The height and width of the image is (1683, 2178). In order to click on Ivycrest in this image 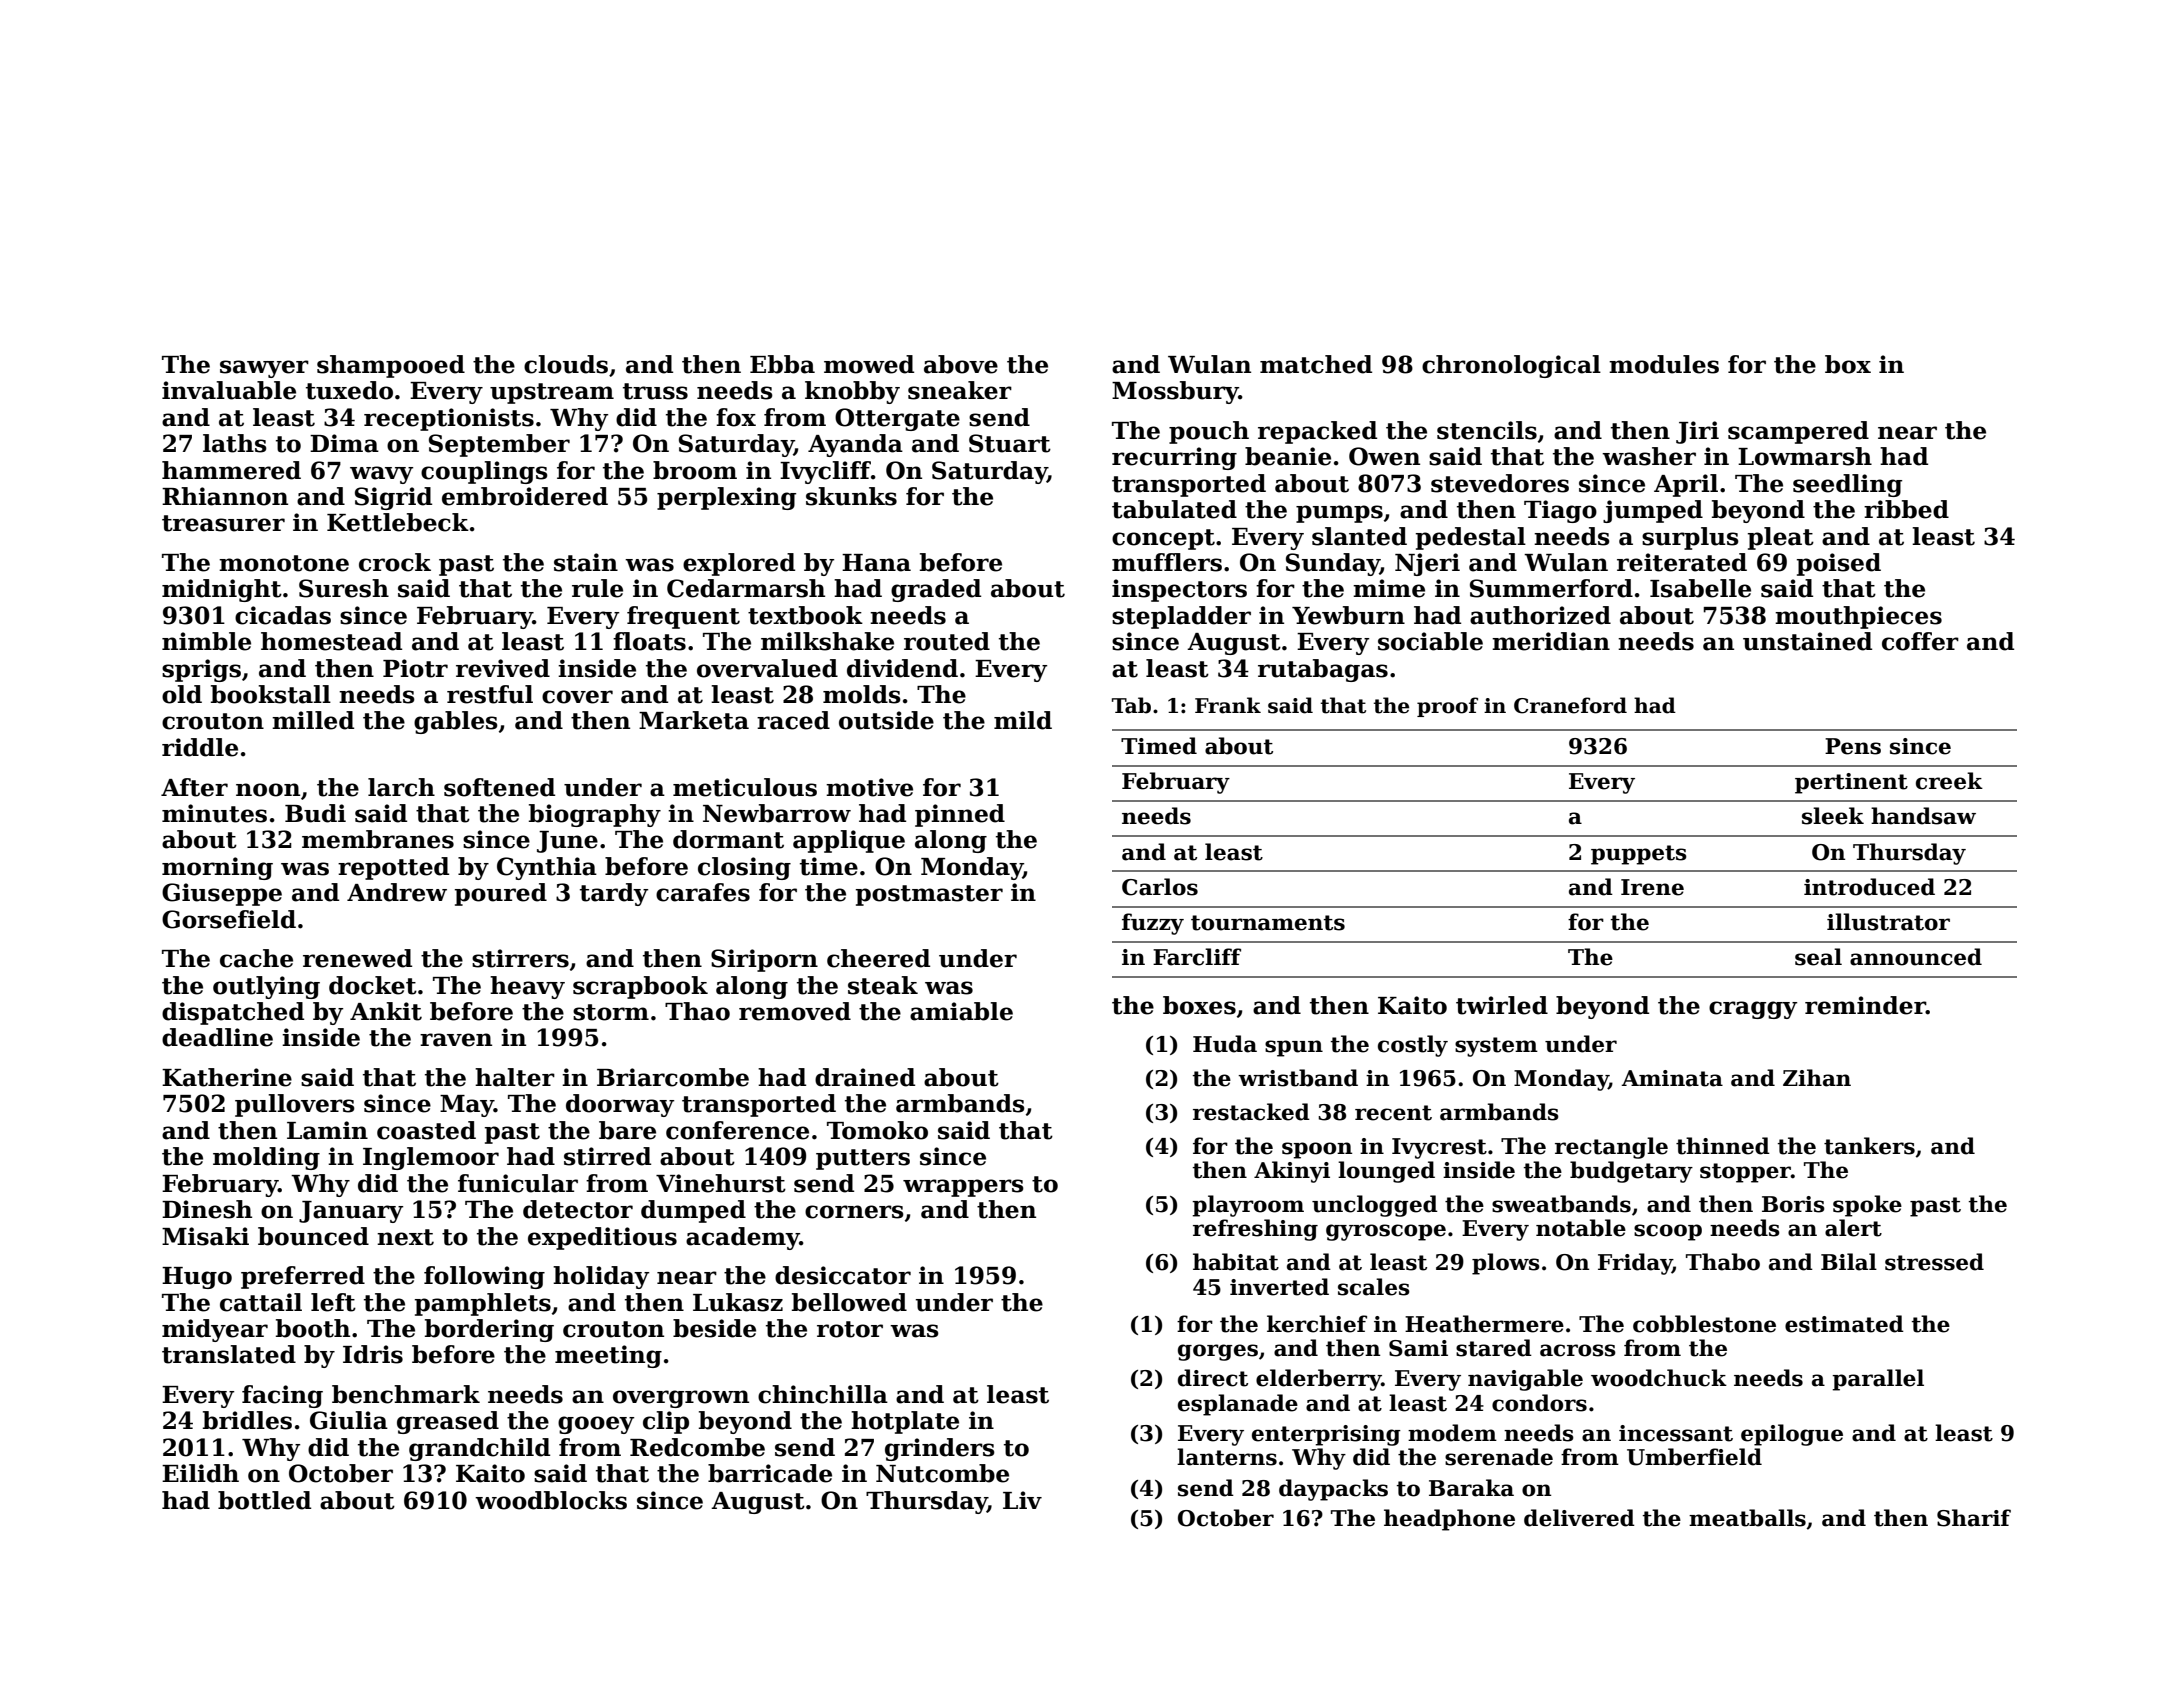, I will do `click(1439, 1148)`.
